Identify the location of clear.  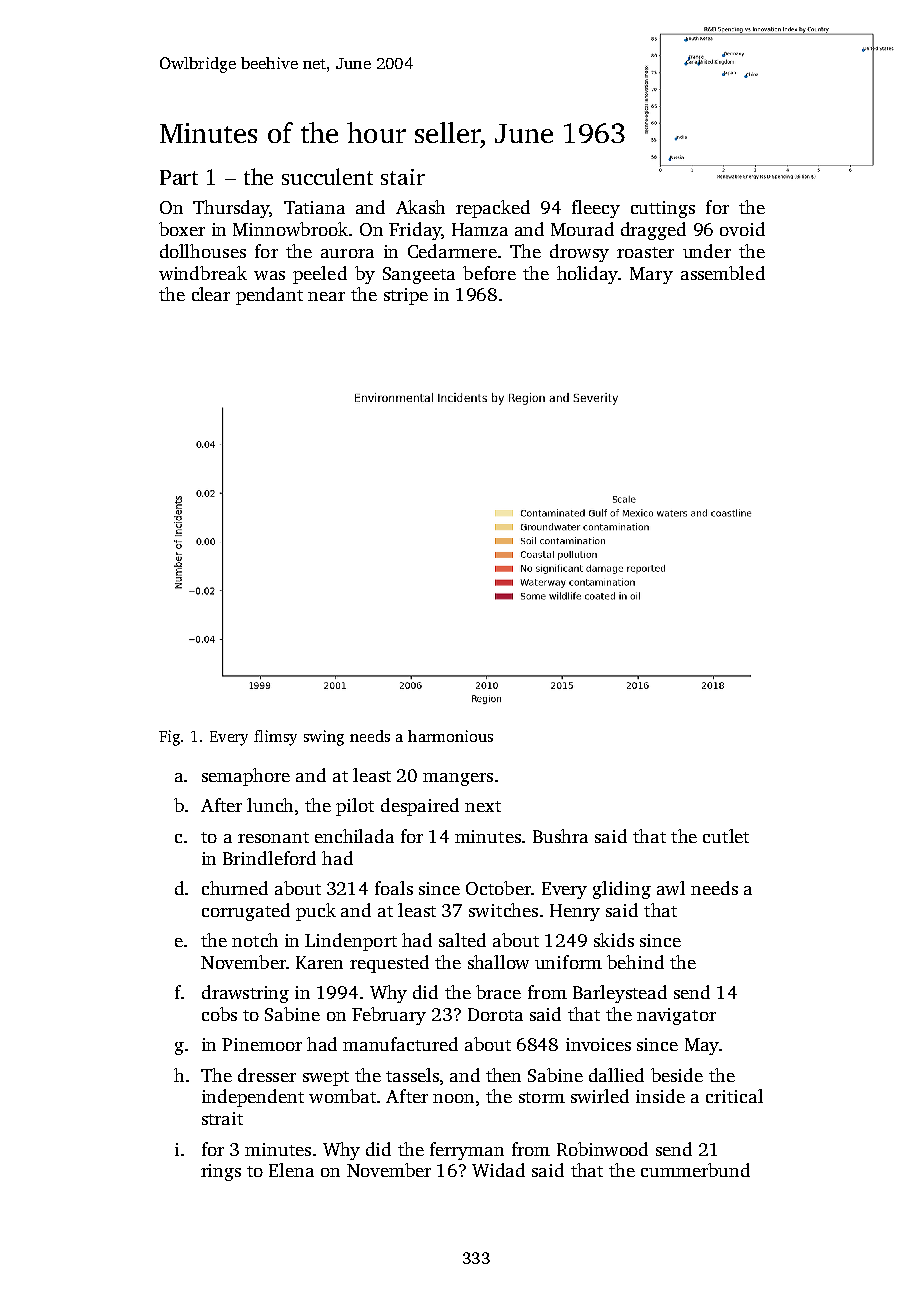
(211, 294).
